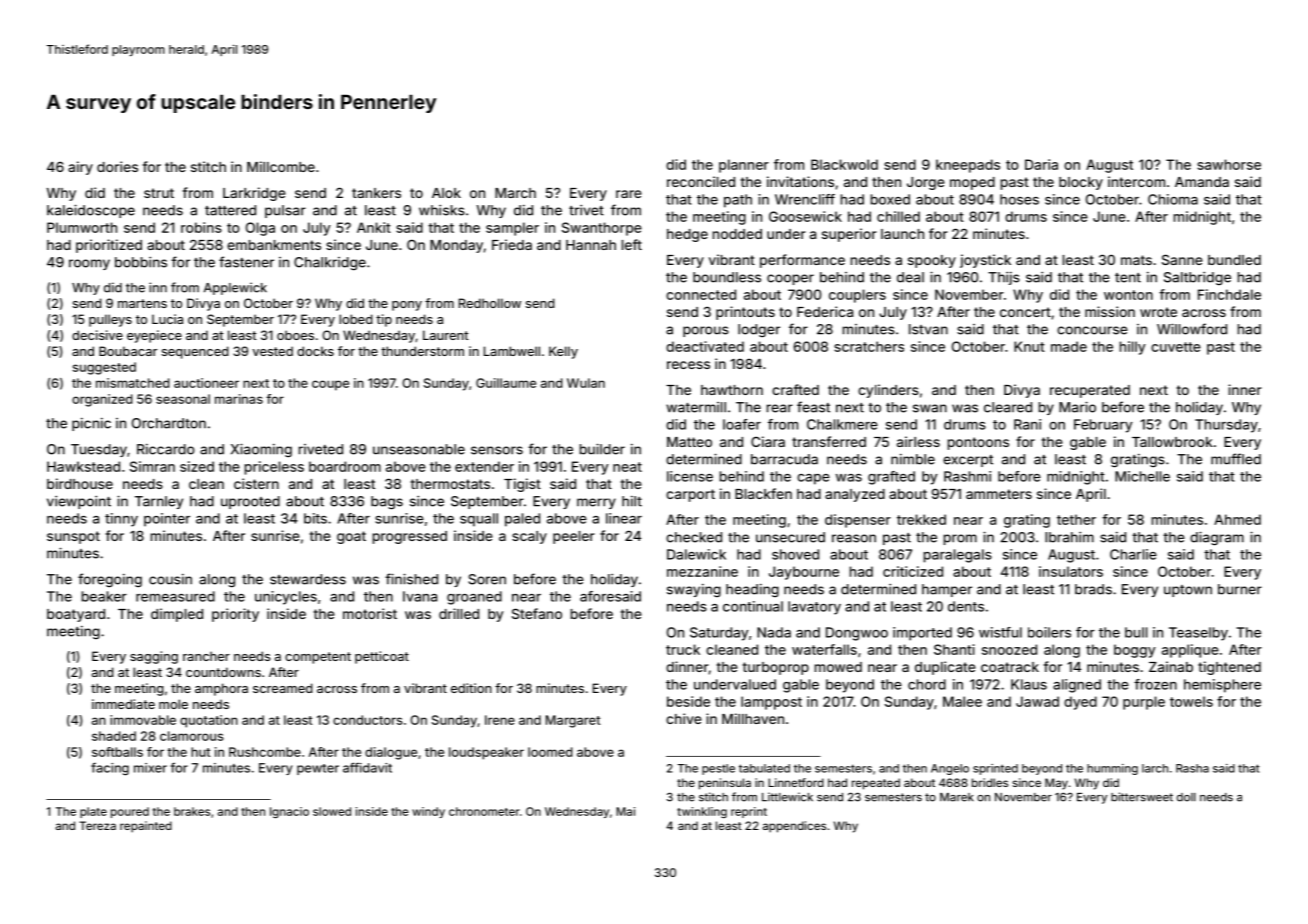  I want to click on Tereza, so click(97, 825).
